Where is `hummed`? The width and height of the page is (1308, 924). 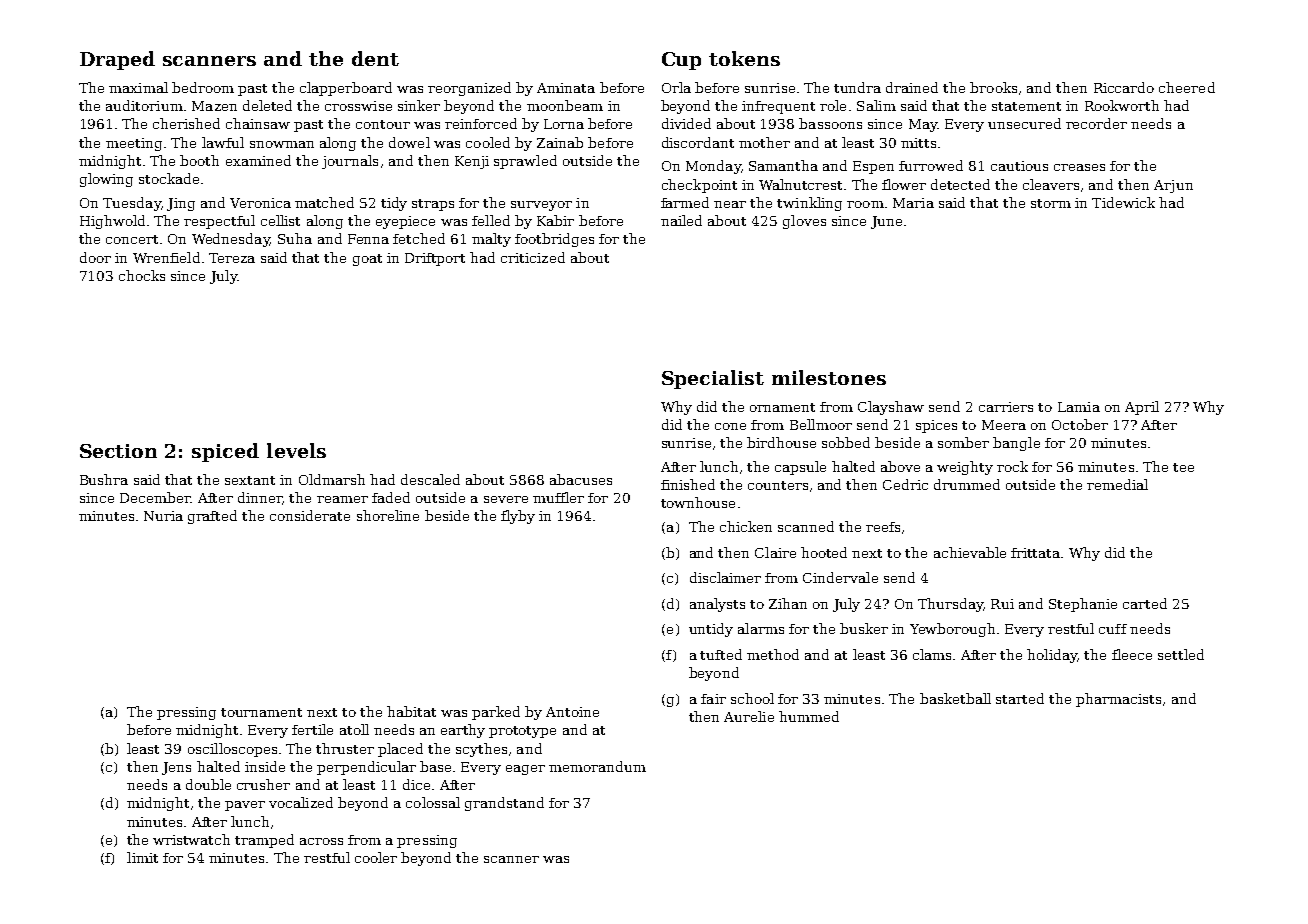
hummed is located at coordinates (809, 716).
